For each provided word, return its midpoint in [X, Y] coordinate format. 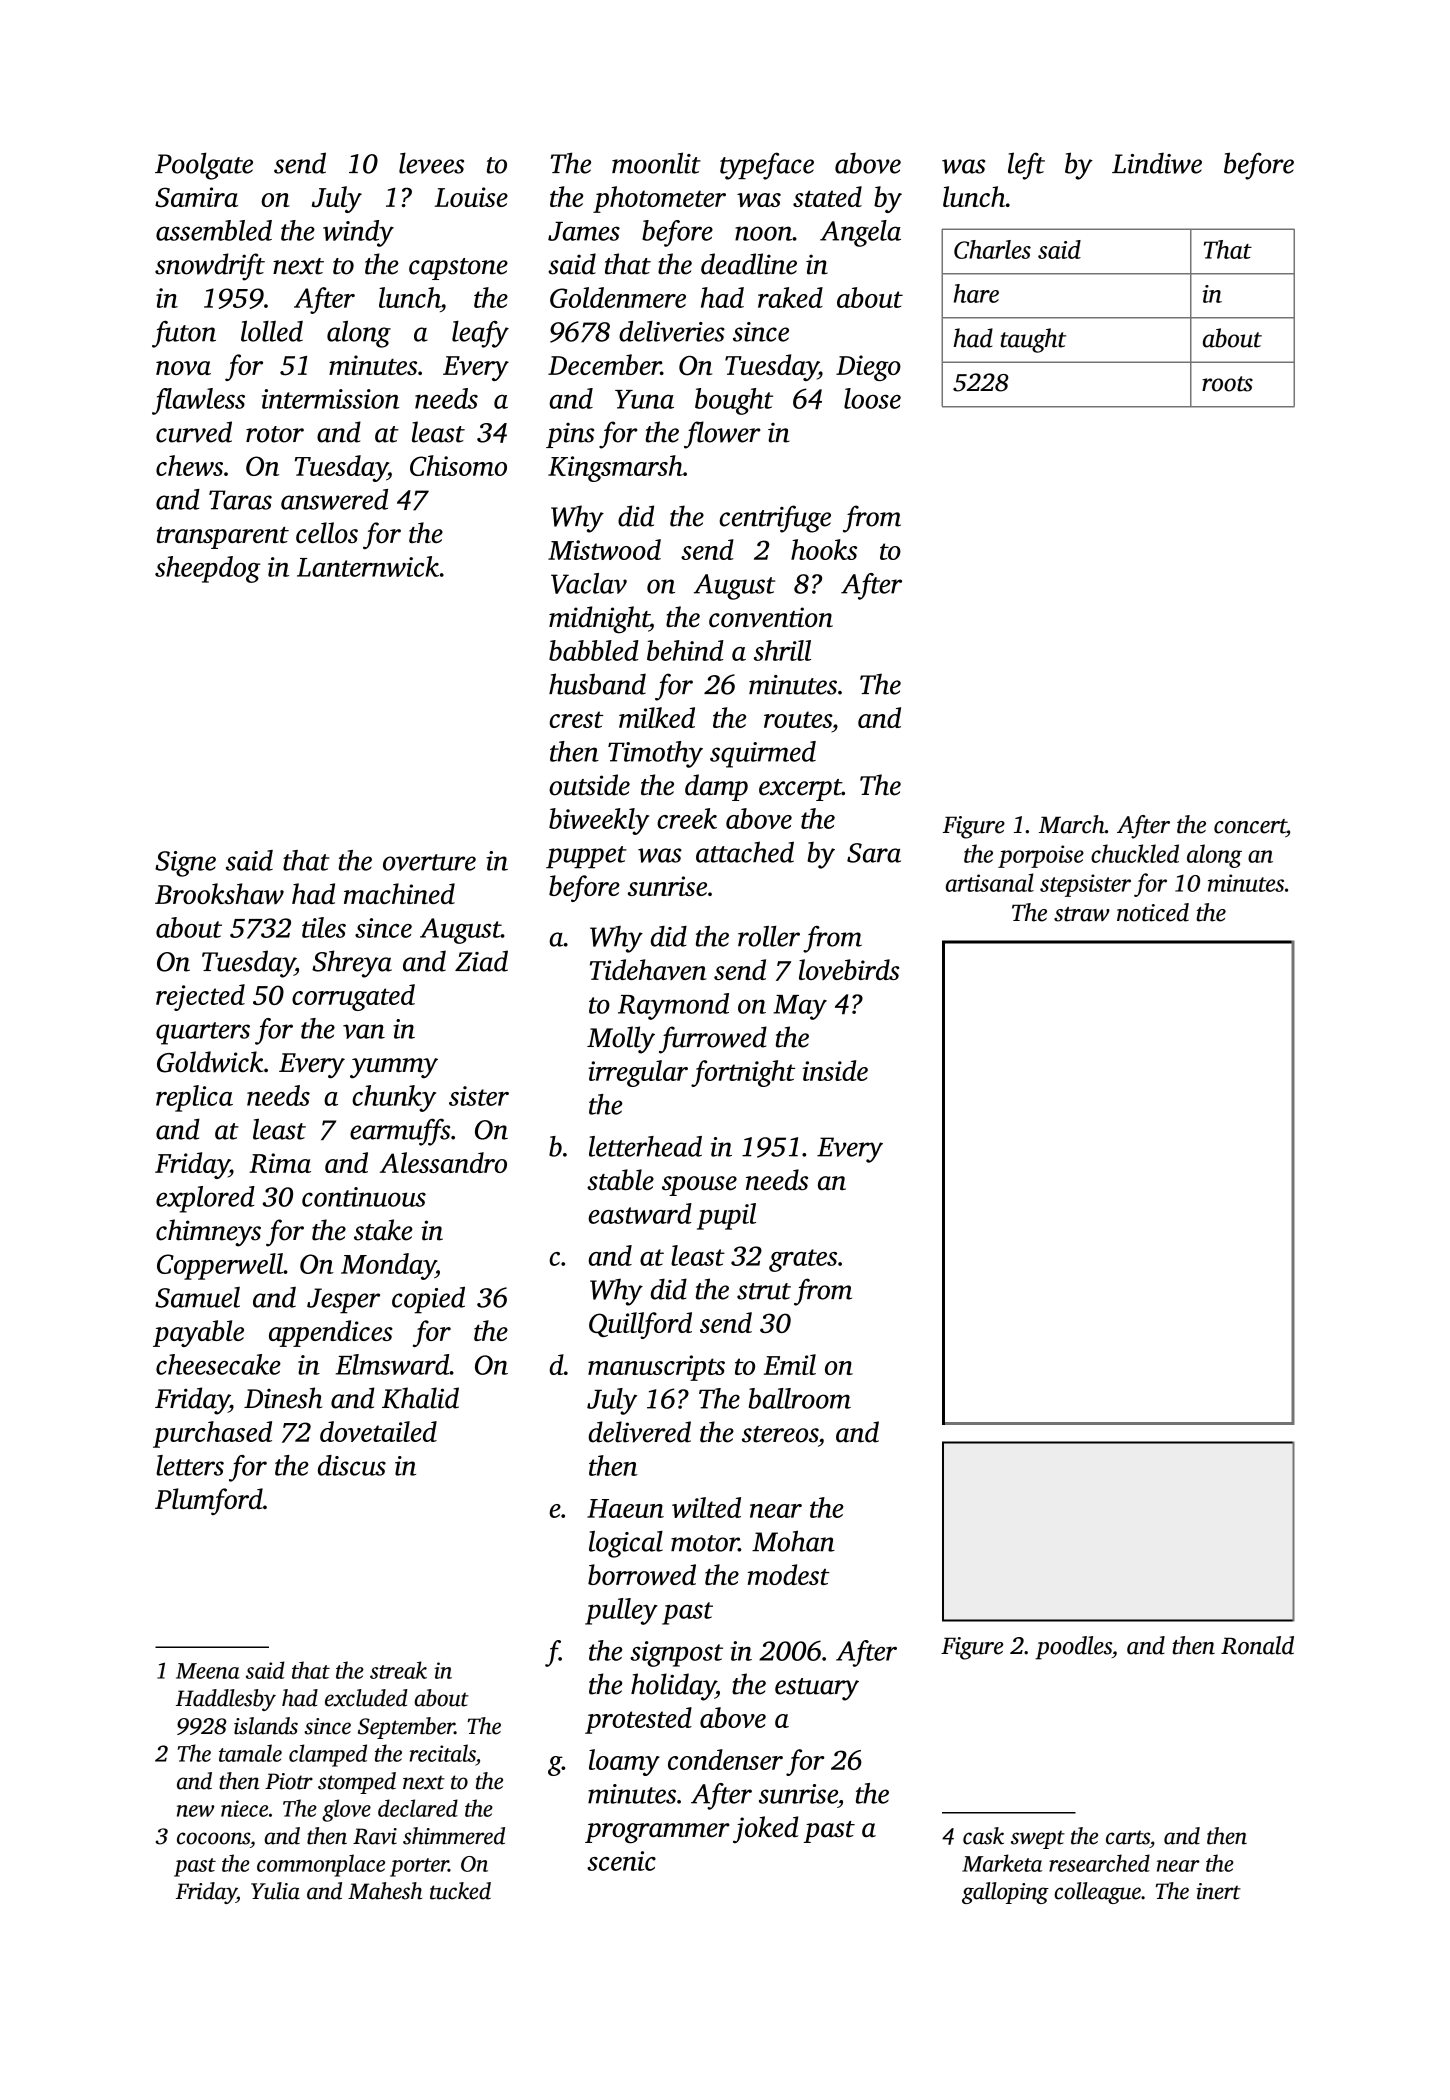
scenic [621, 1861]
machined [399, 893]
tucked [460, 1891]
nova [183, 368]
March [1072, 824]
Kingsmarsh [615, 468]
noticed [1153, 912]
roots [1227, 384]
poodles [1073, 1648]
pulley [621, 1611]
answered [334, 499]
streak [398, 1670]
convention [771, 617]
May [800, 1007]
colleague [1097, 1893]
